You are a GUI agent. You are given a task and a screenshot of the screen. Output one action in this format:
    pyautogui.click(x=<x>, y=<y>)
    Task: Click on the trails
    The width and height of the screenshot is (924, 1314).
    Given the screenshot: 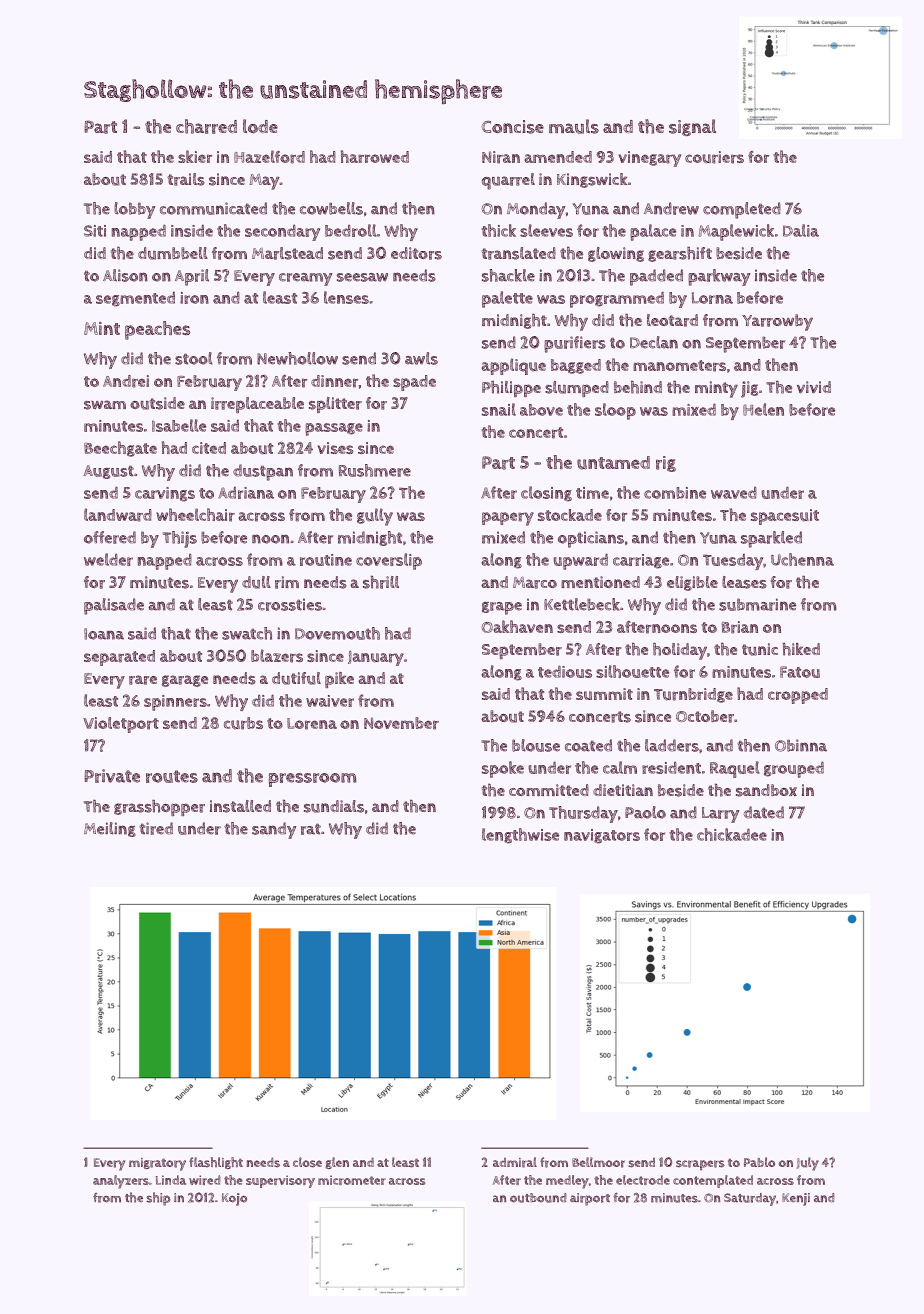 What is the action you would take?
    pyautogui.click(x=186, y=179)
